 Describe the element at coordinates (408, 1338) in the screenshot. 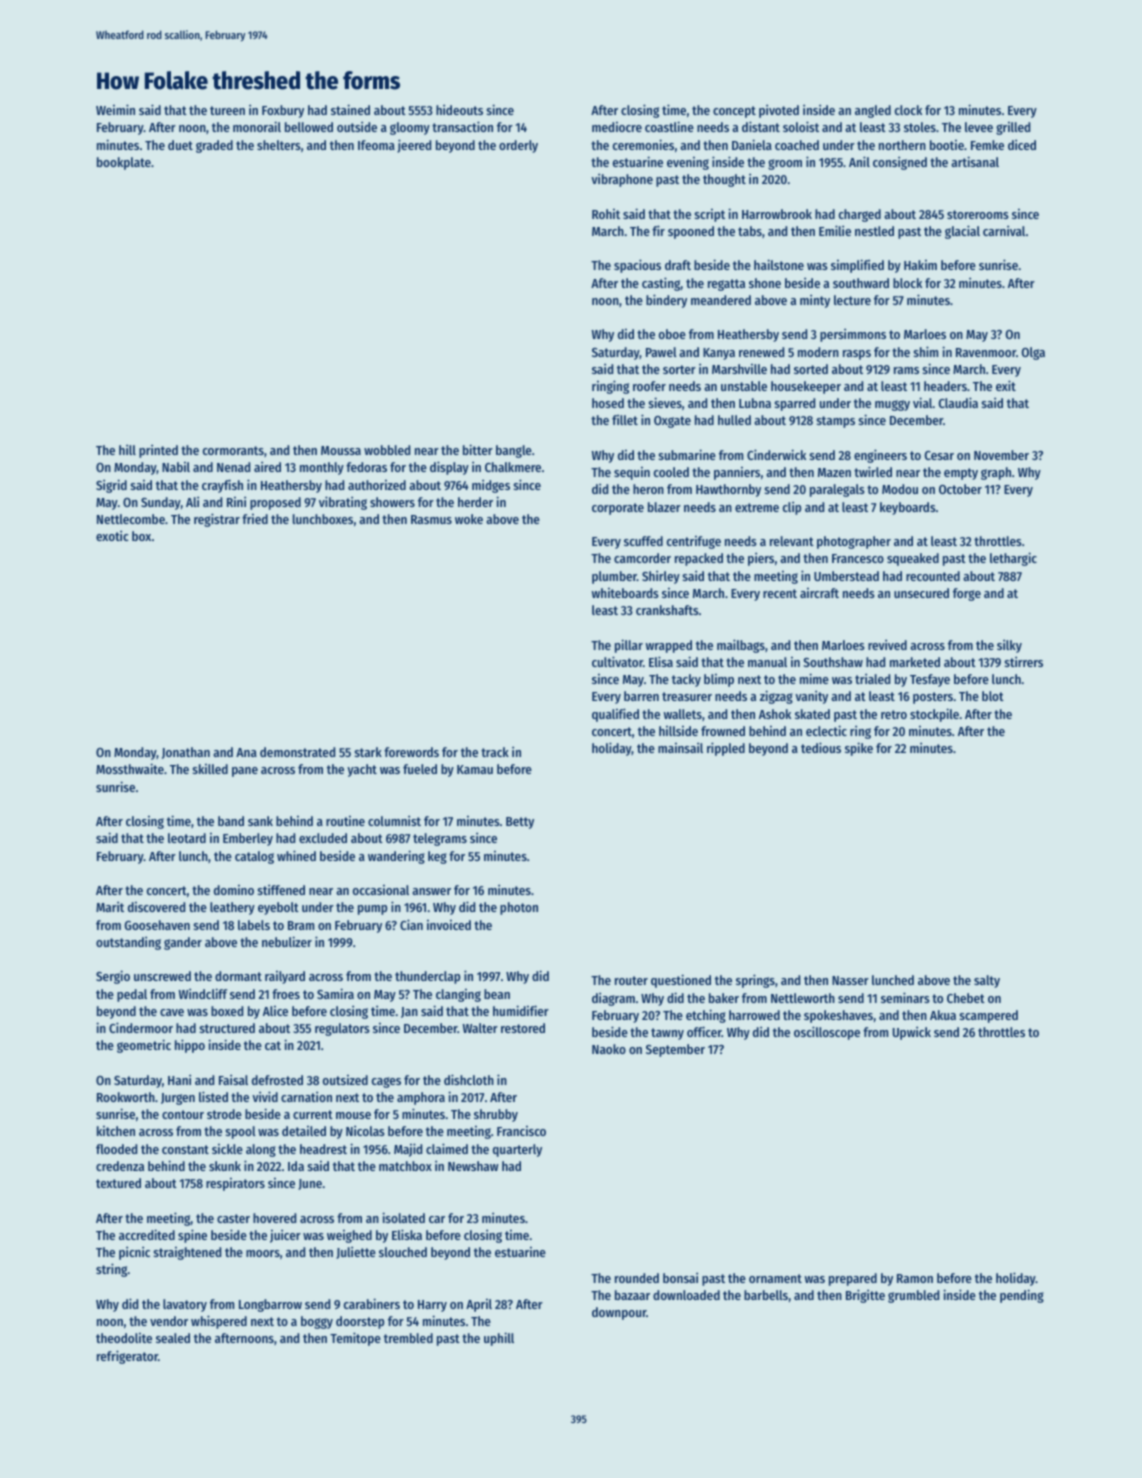

I see `trembled` at that location.
